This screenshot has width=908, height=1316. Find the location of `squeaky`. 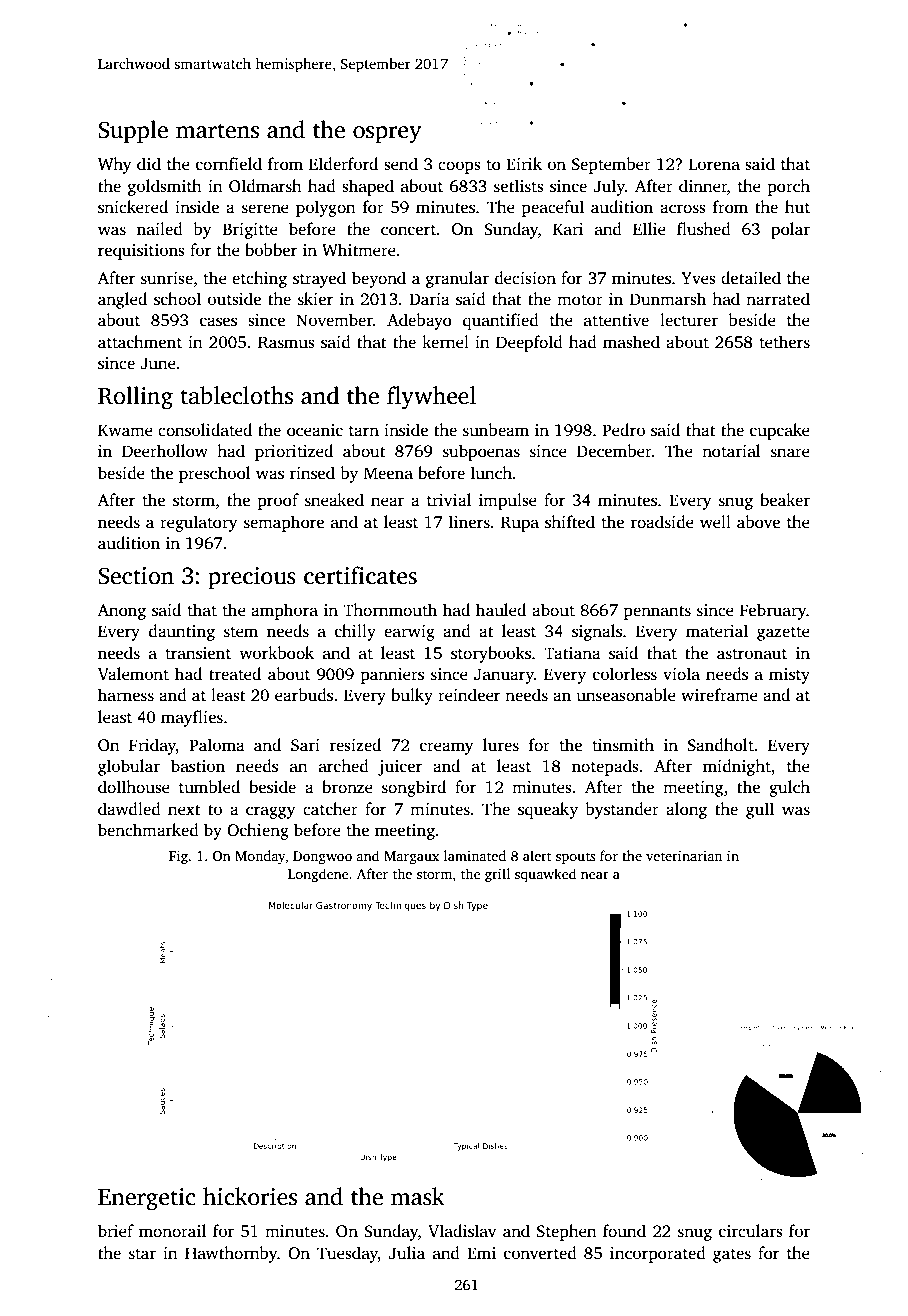

squeaky is located at coordinates (548, 810).
